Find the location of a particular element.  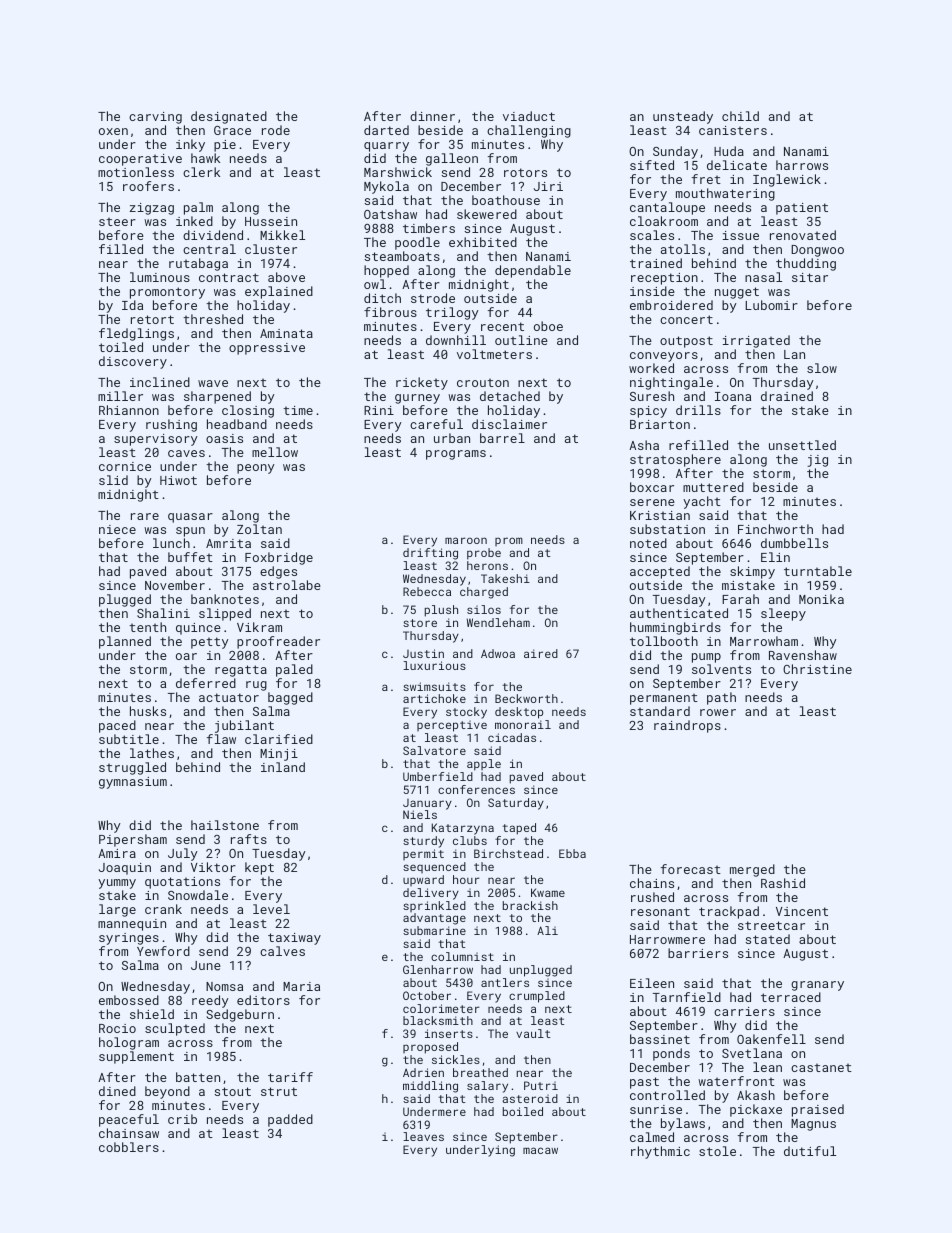

niece is located at coordinates (117, 529).
